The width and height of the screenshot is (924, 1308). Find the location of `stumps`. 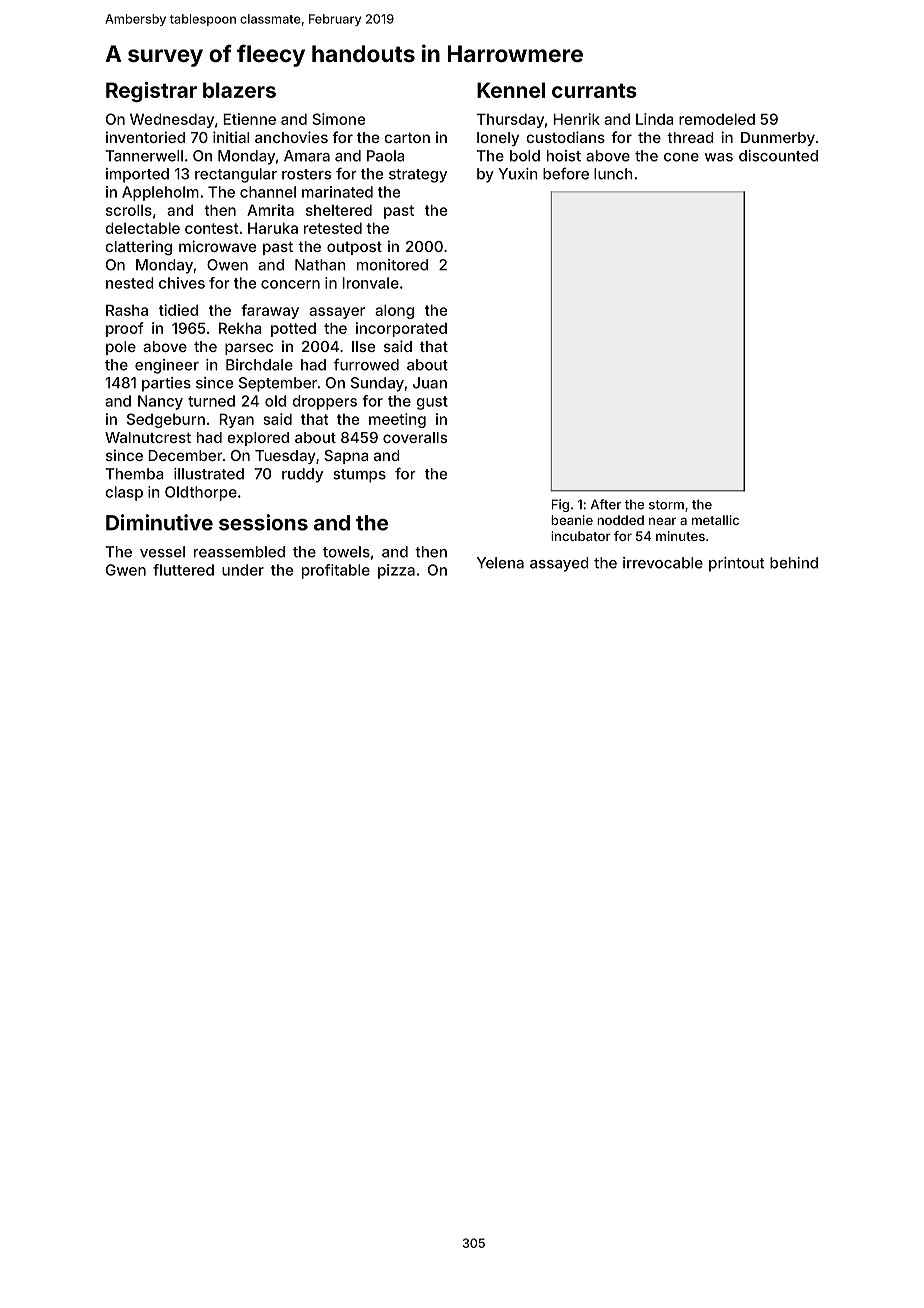

stumps is located at coordinates (359, 476).
